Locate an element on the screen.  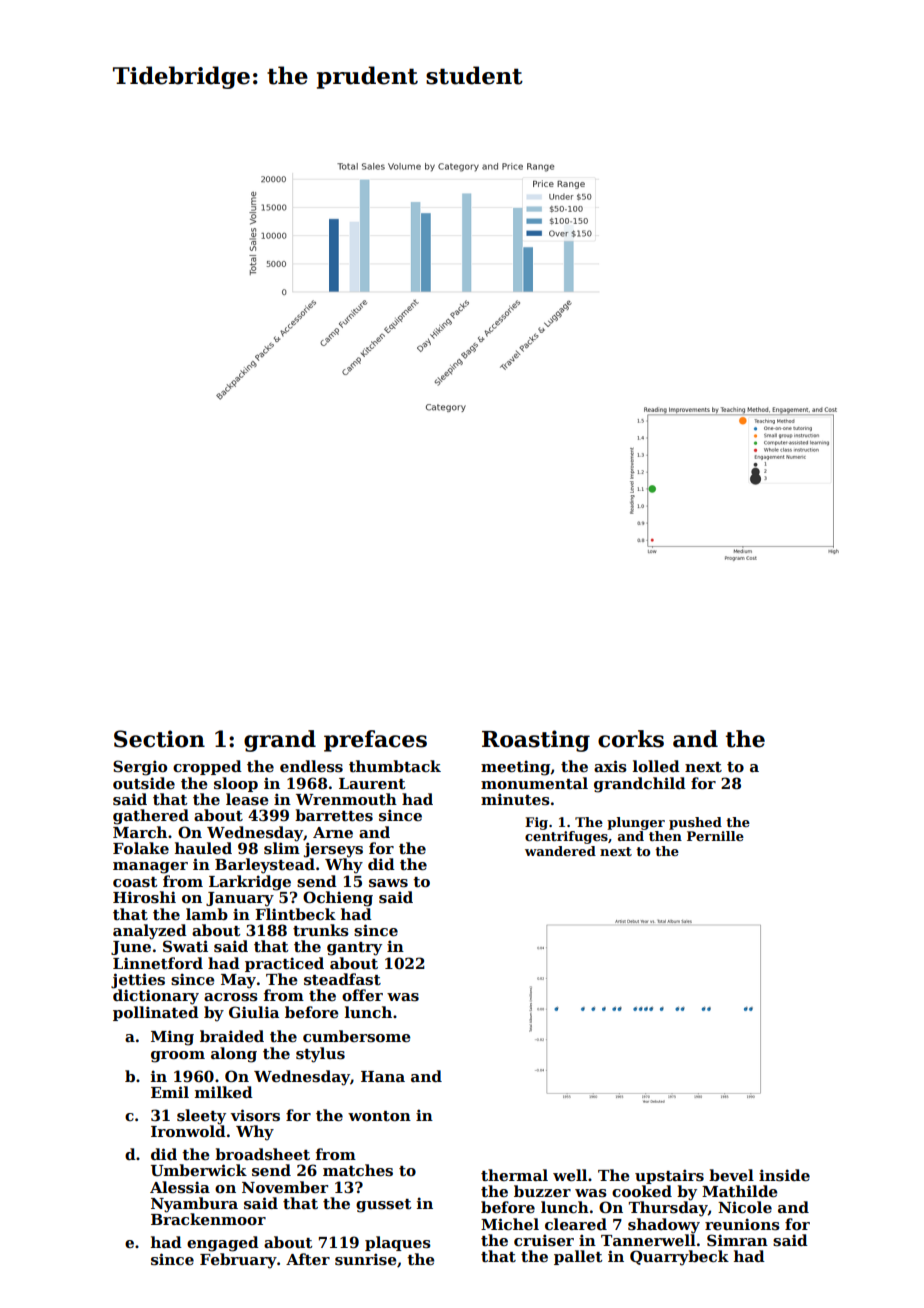
buzzer is located at coordinates (542, 1191).
